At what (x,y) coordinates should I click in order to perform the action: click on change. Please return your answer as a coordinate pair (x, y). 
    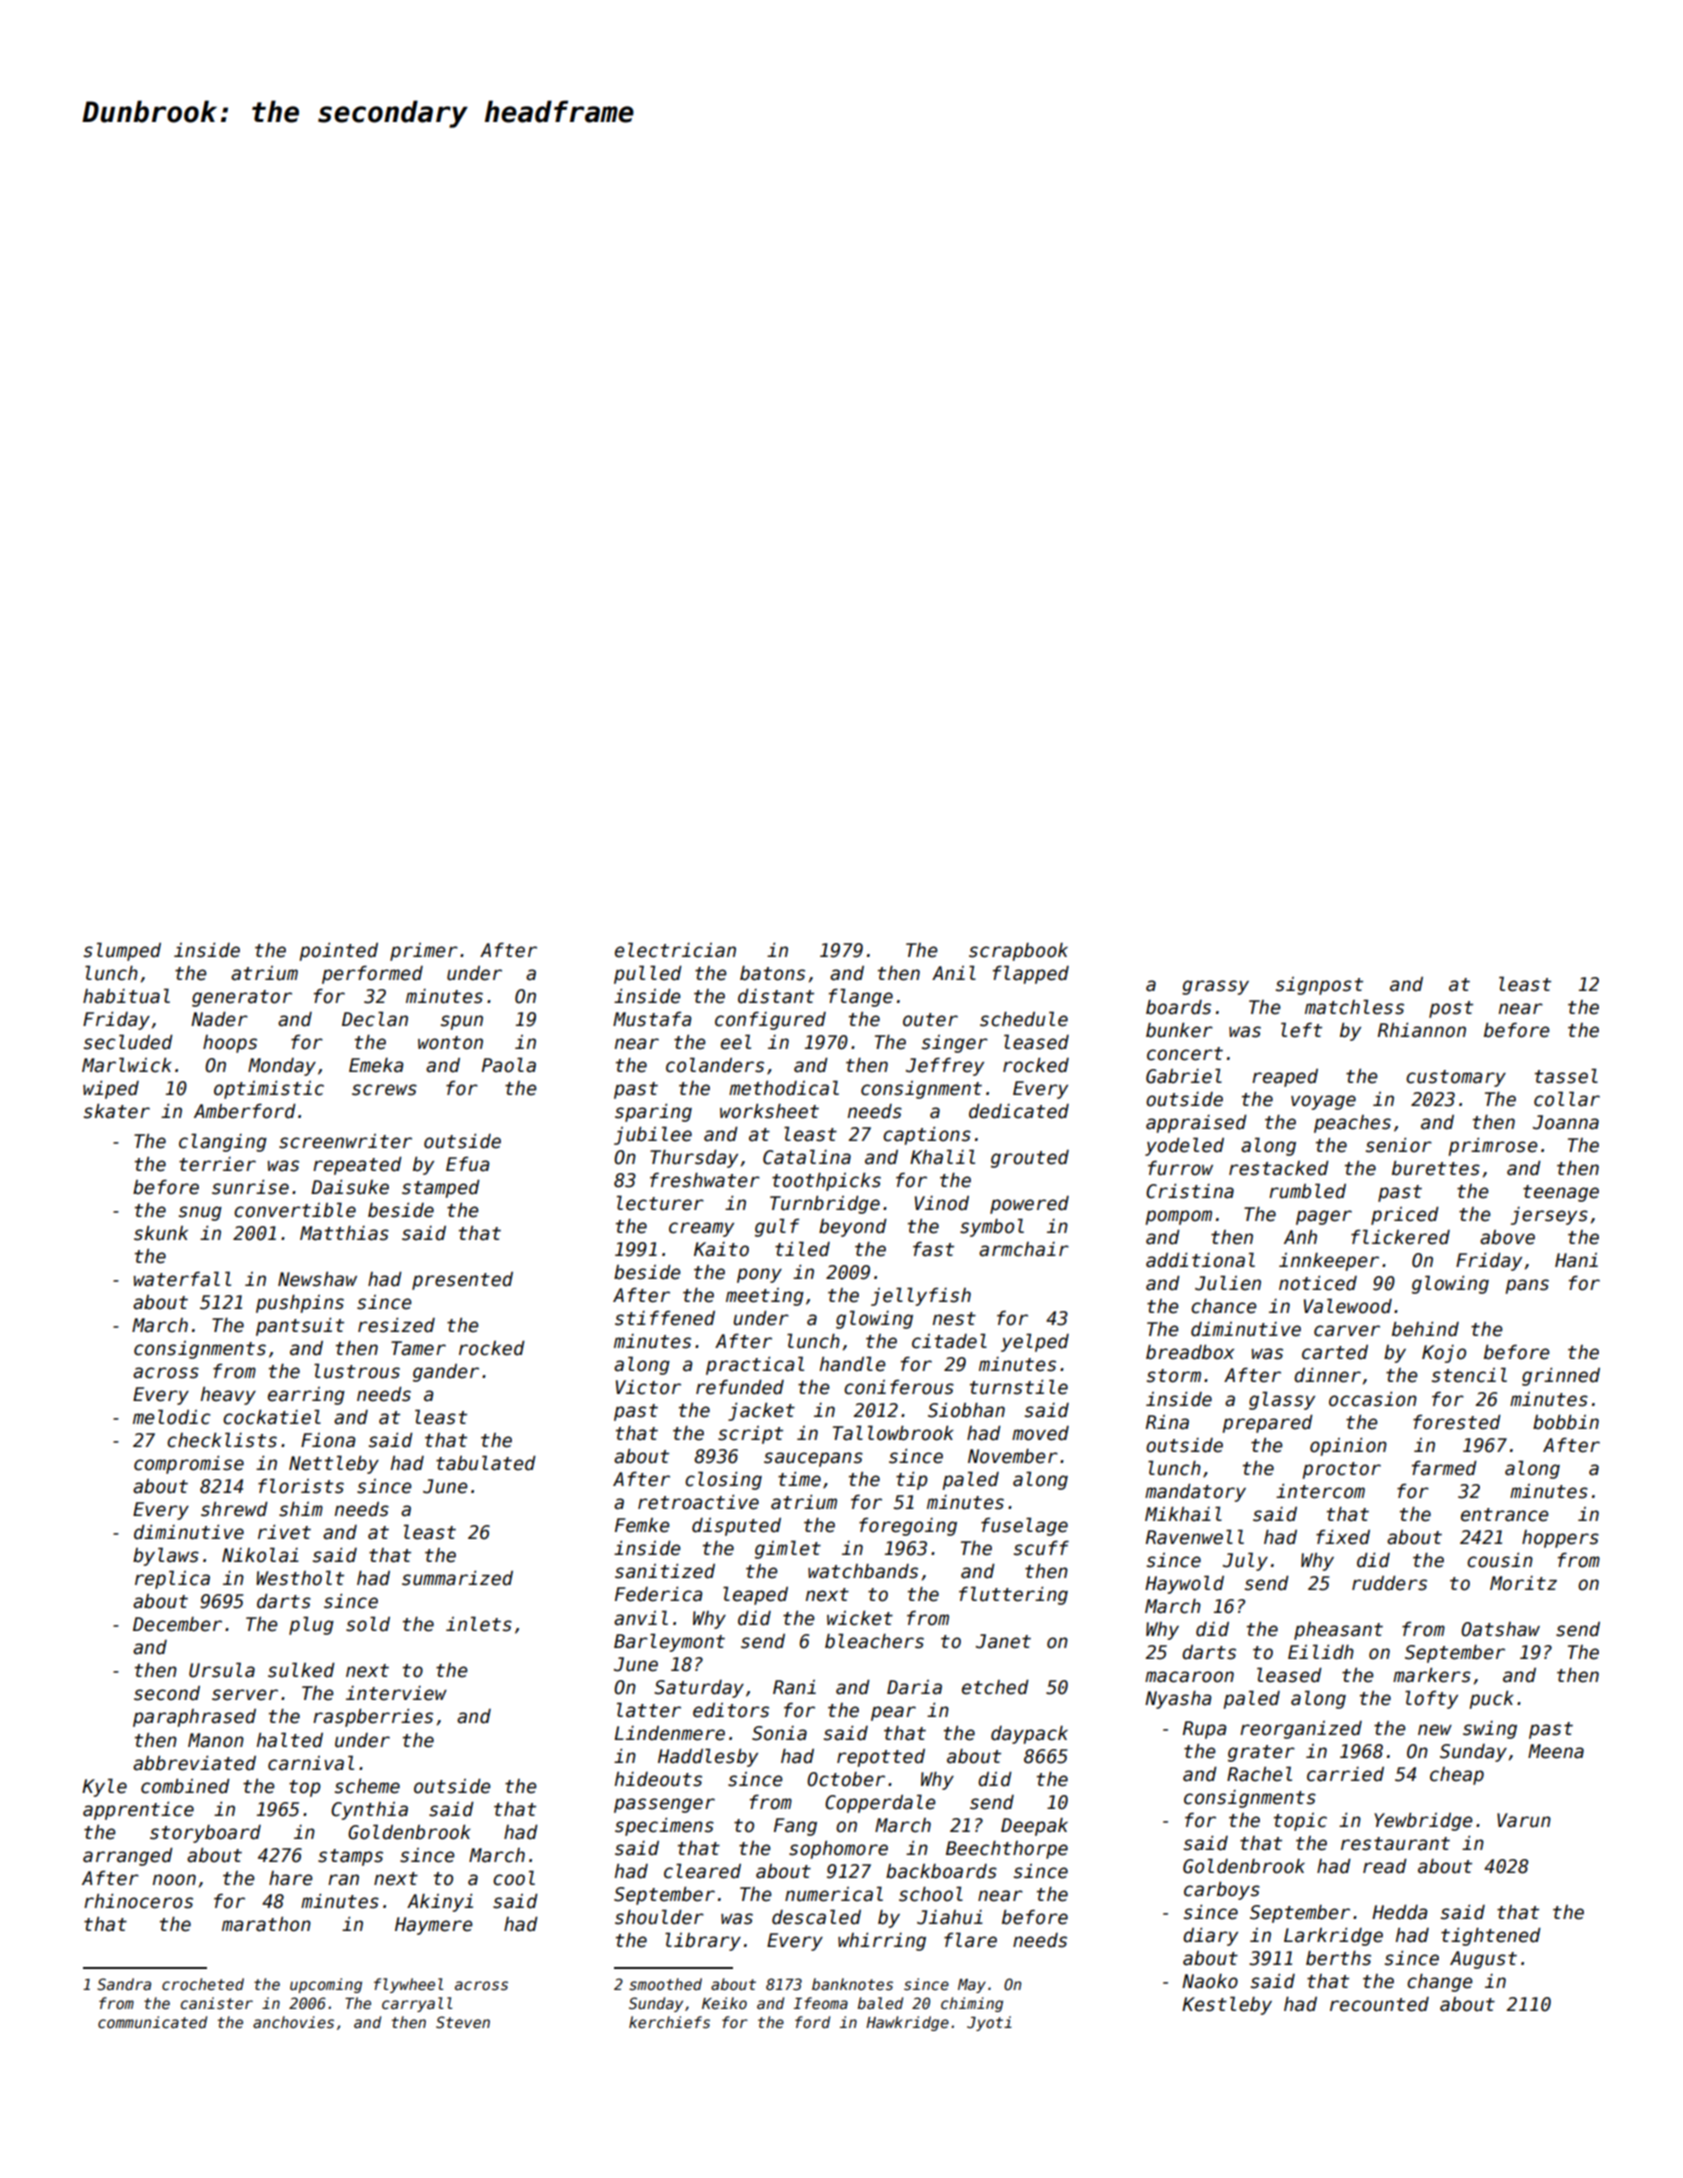
    Looking at the image, I should click on (1440, 1983).
